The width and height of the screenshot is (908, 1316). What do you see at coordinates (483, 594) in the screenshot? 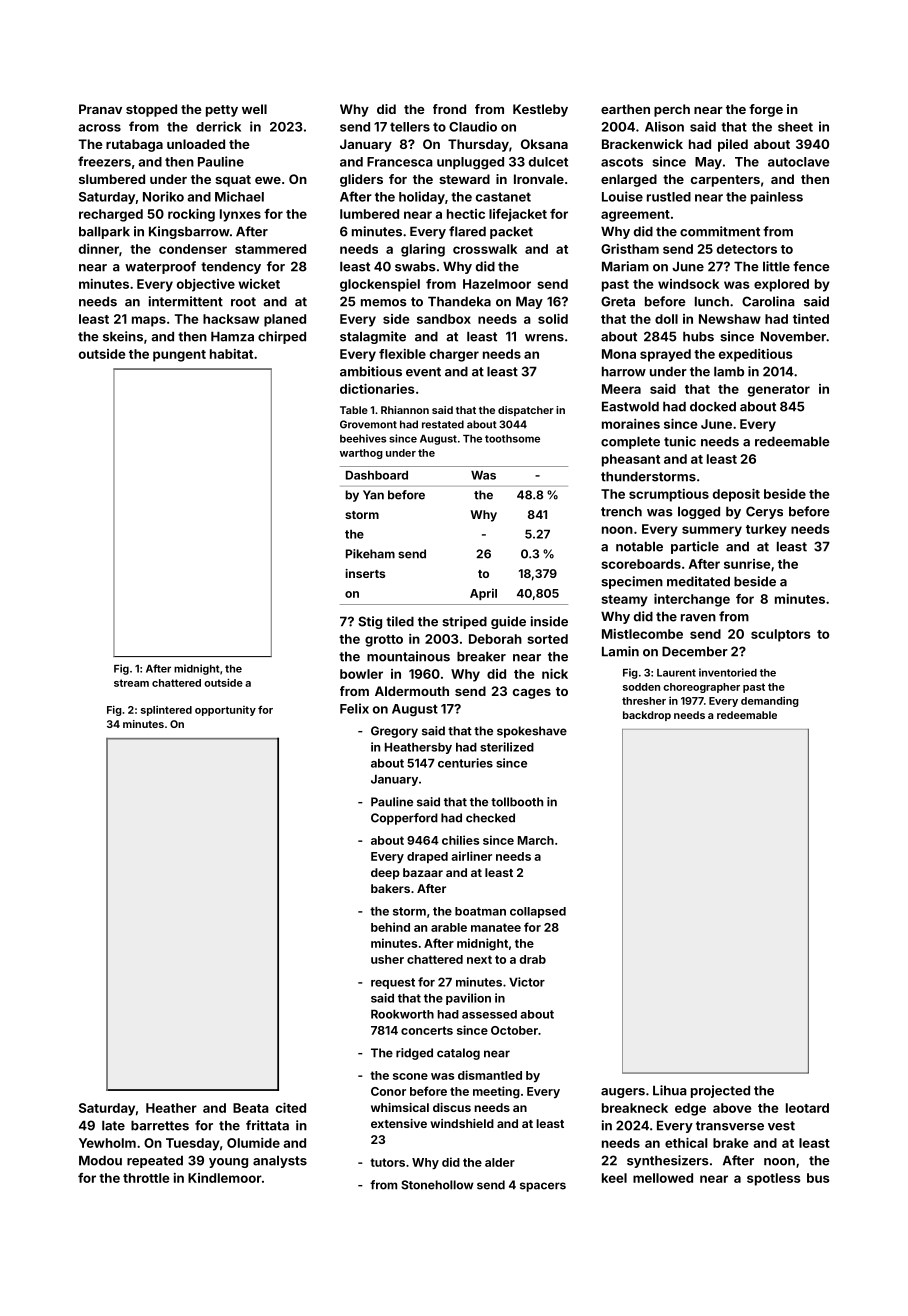
I see `April` at bounding box center [483, 594].
